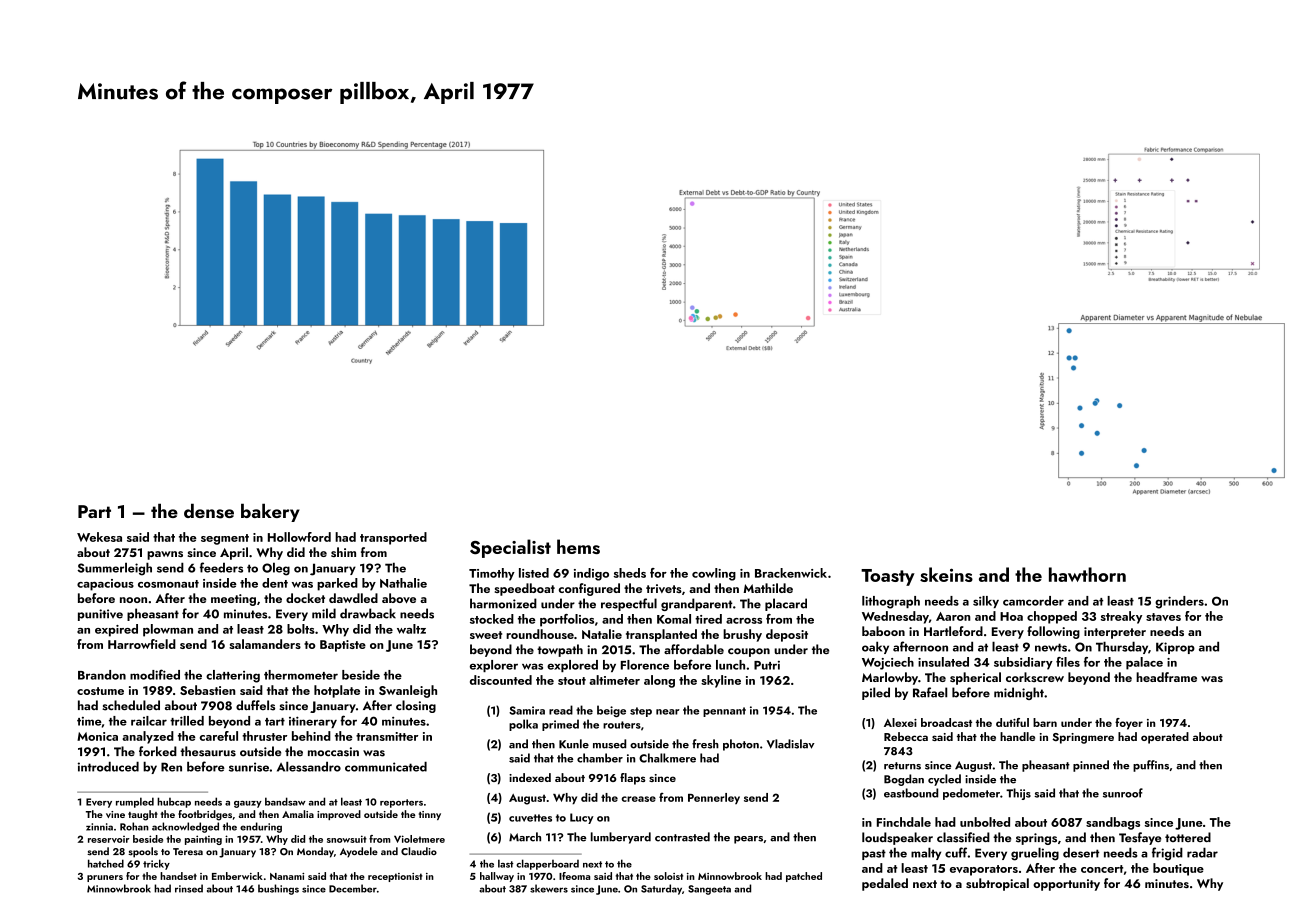 The height and width of the screenshot is (924, 1308). What do you see at coordinates (946, 574) in the screenshot?
I see `skeins` at bounding box center [946, 574].
